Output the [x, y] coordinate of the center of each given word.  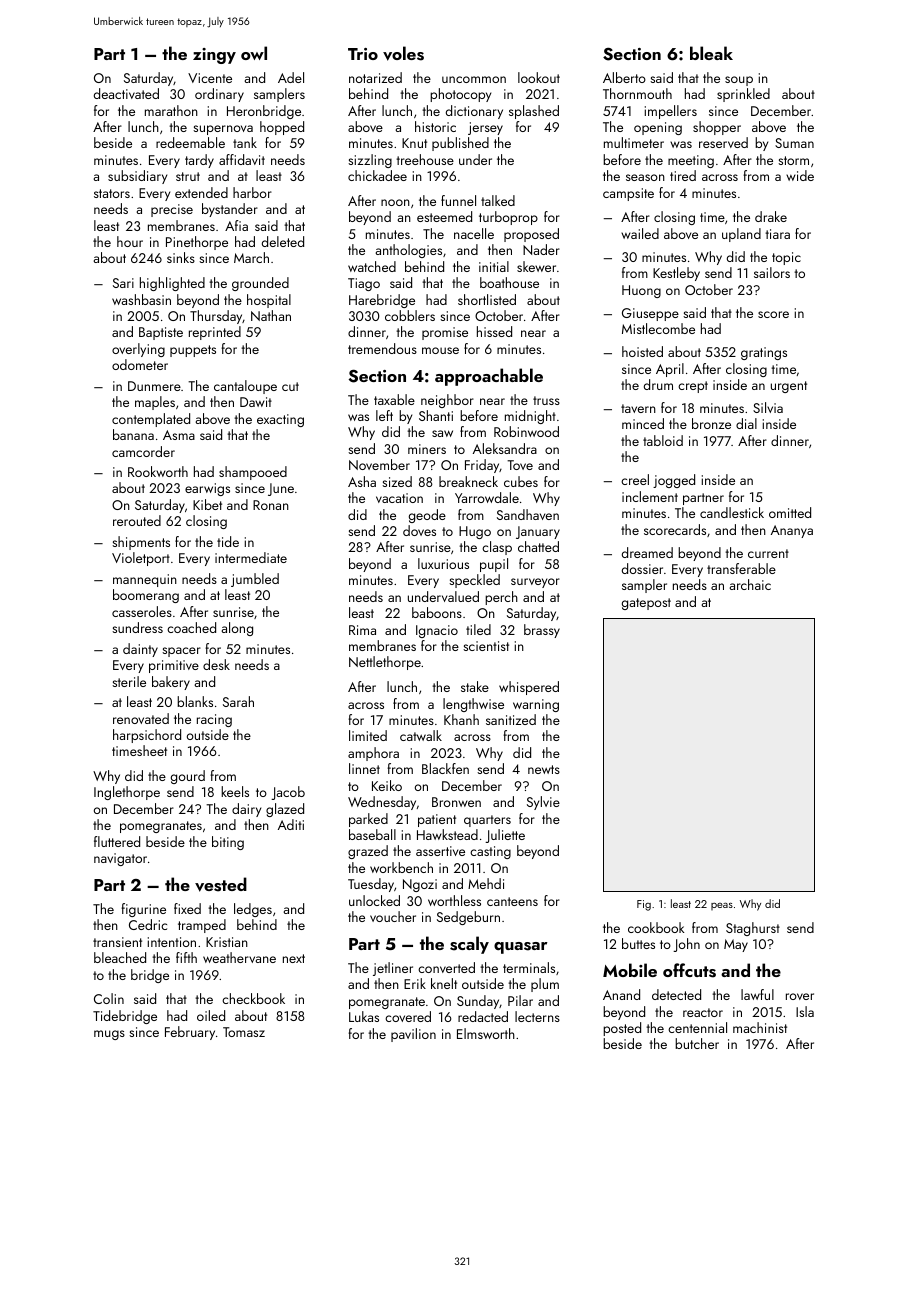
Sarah [238, 701]
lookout [539, 77]
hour [130, 241]
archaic [750, 584]
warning [536, 705]
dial [746, 423]
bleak [711, 53]
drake [771, 216]
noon [395, 202]
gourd [188, 777]
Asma [179, 435]
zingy [214, 56]
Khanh [461, 719]
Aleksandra [505, 448]
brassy [542, 631]
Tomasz [244, 1032]
